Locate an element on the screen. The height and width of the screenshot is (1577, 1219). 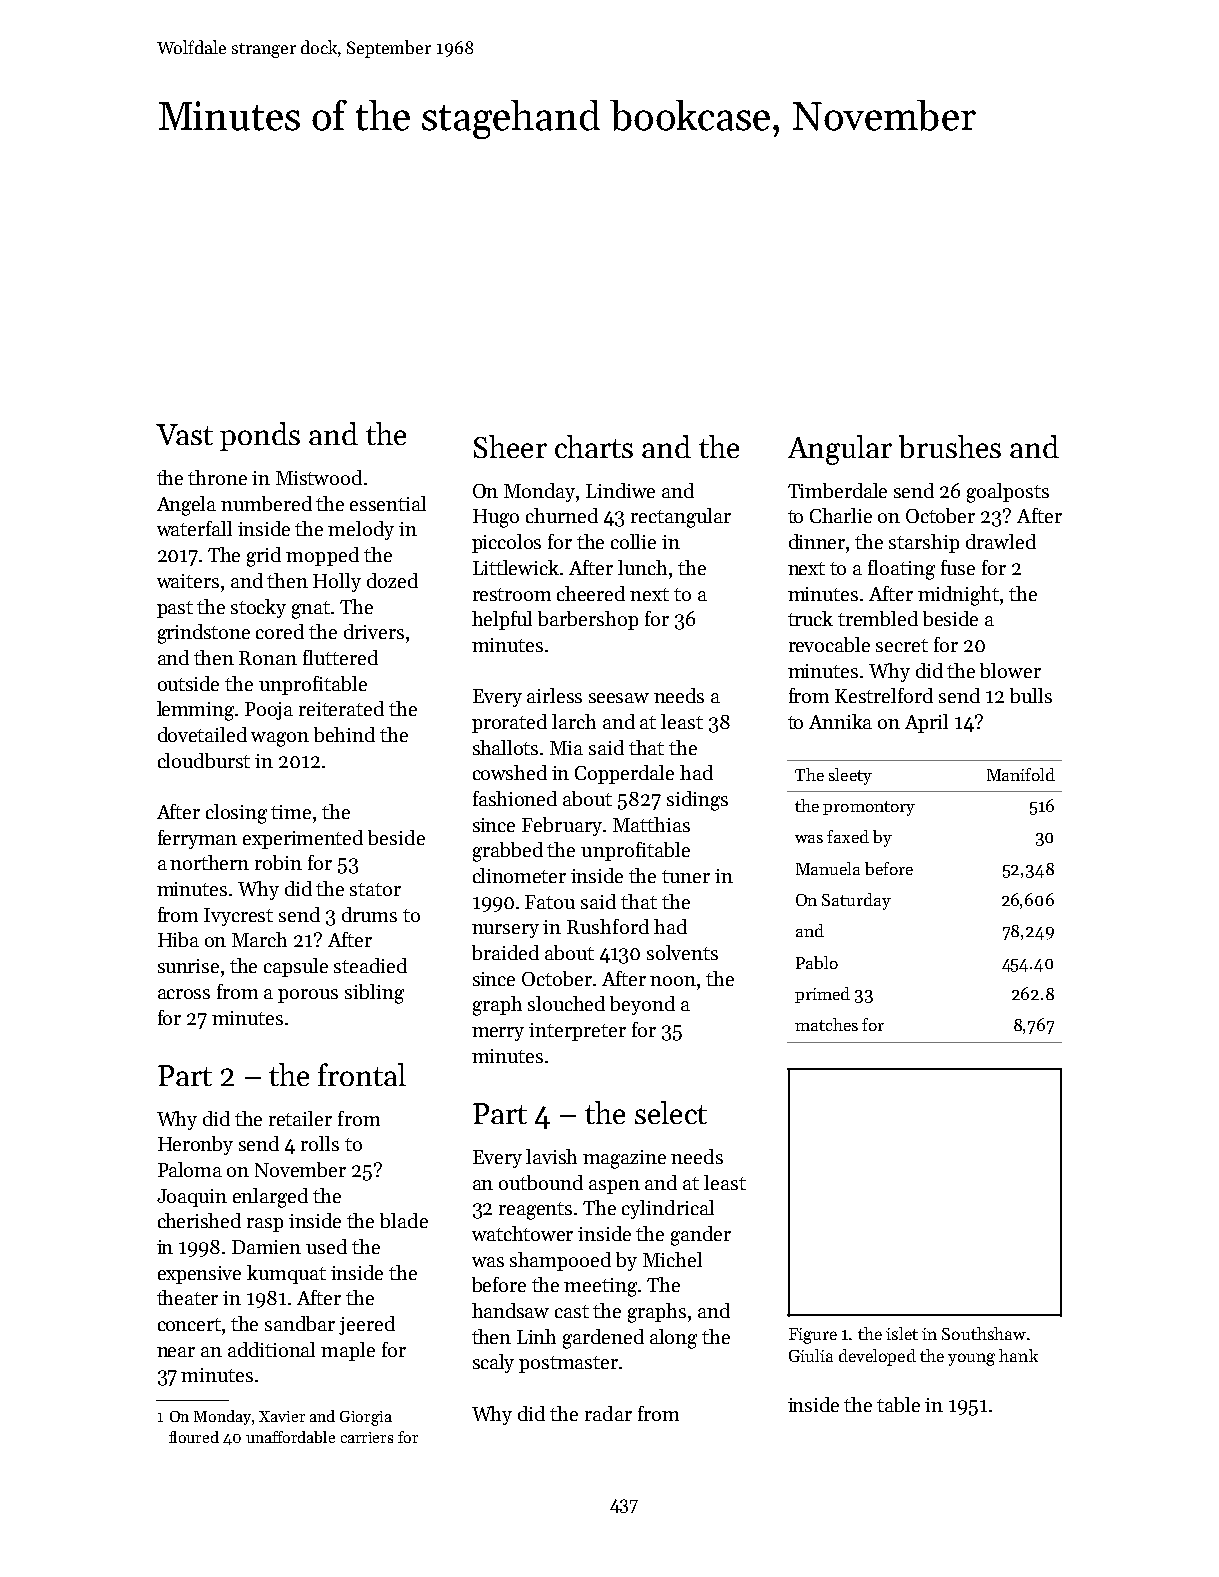
matches is located at coordinates (826, 1024).
